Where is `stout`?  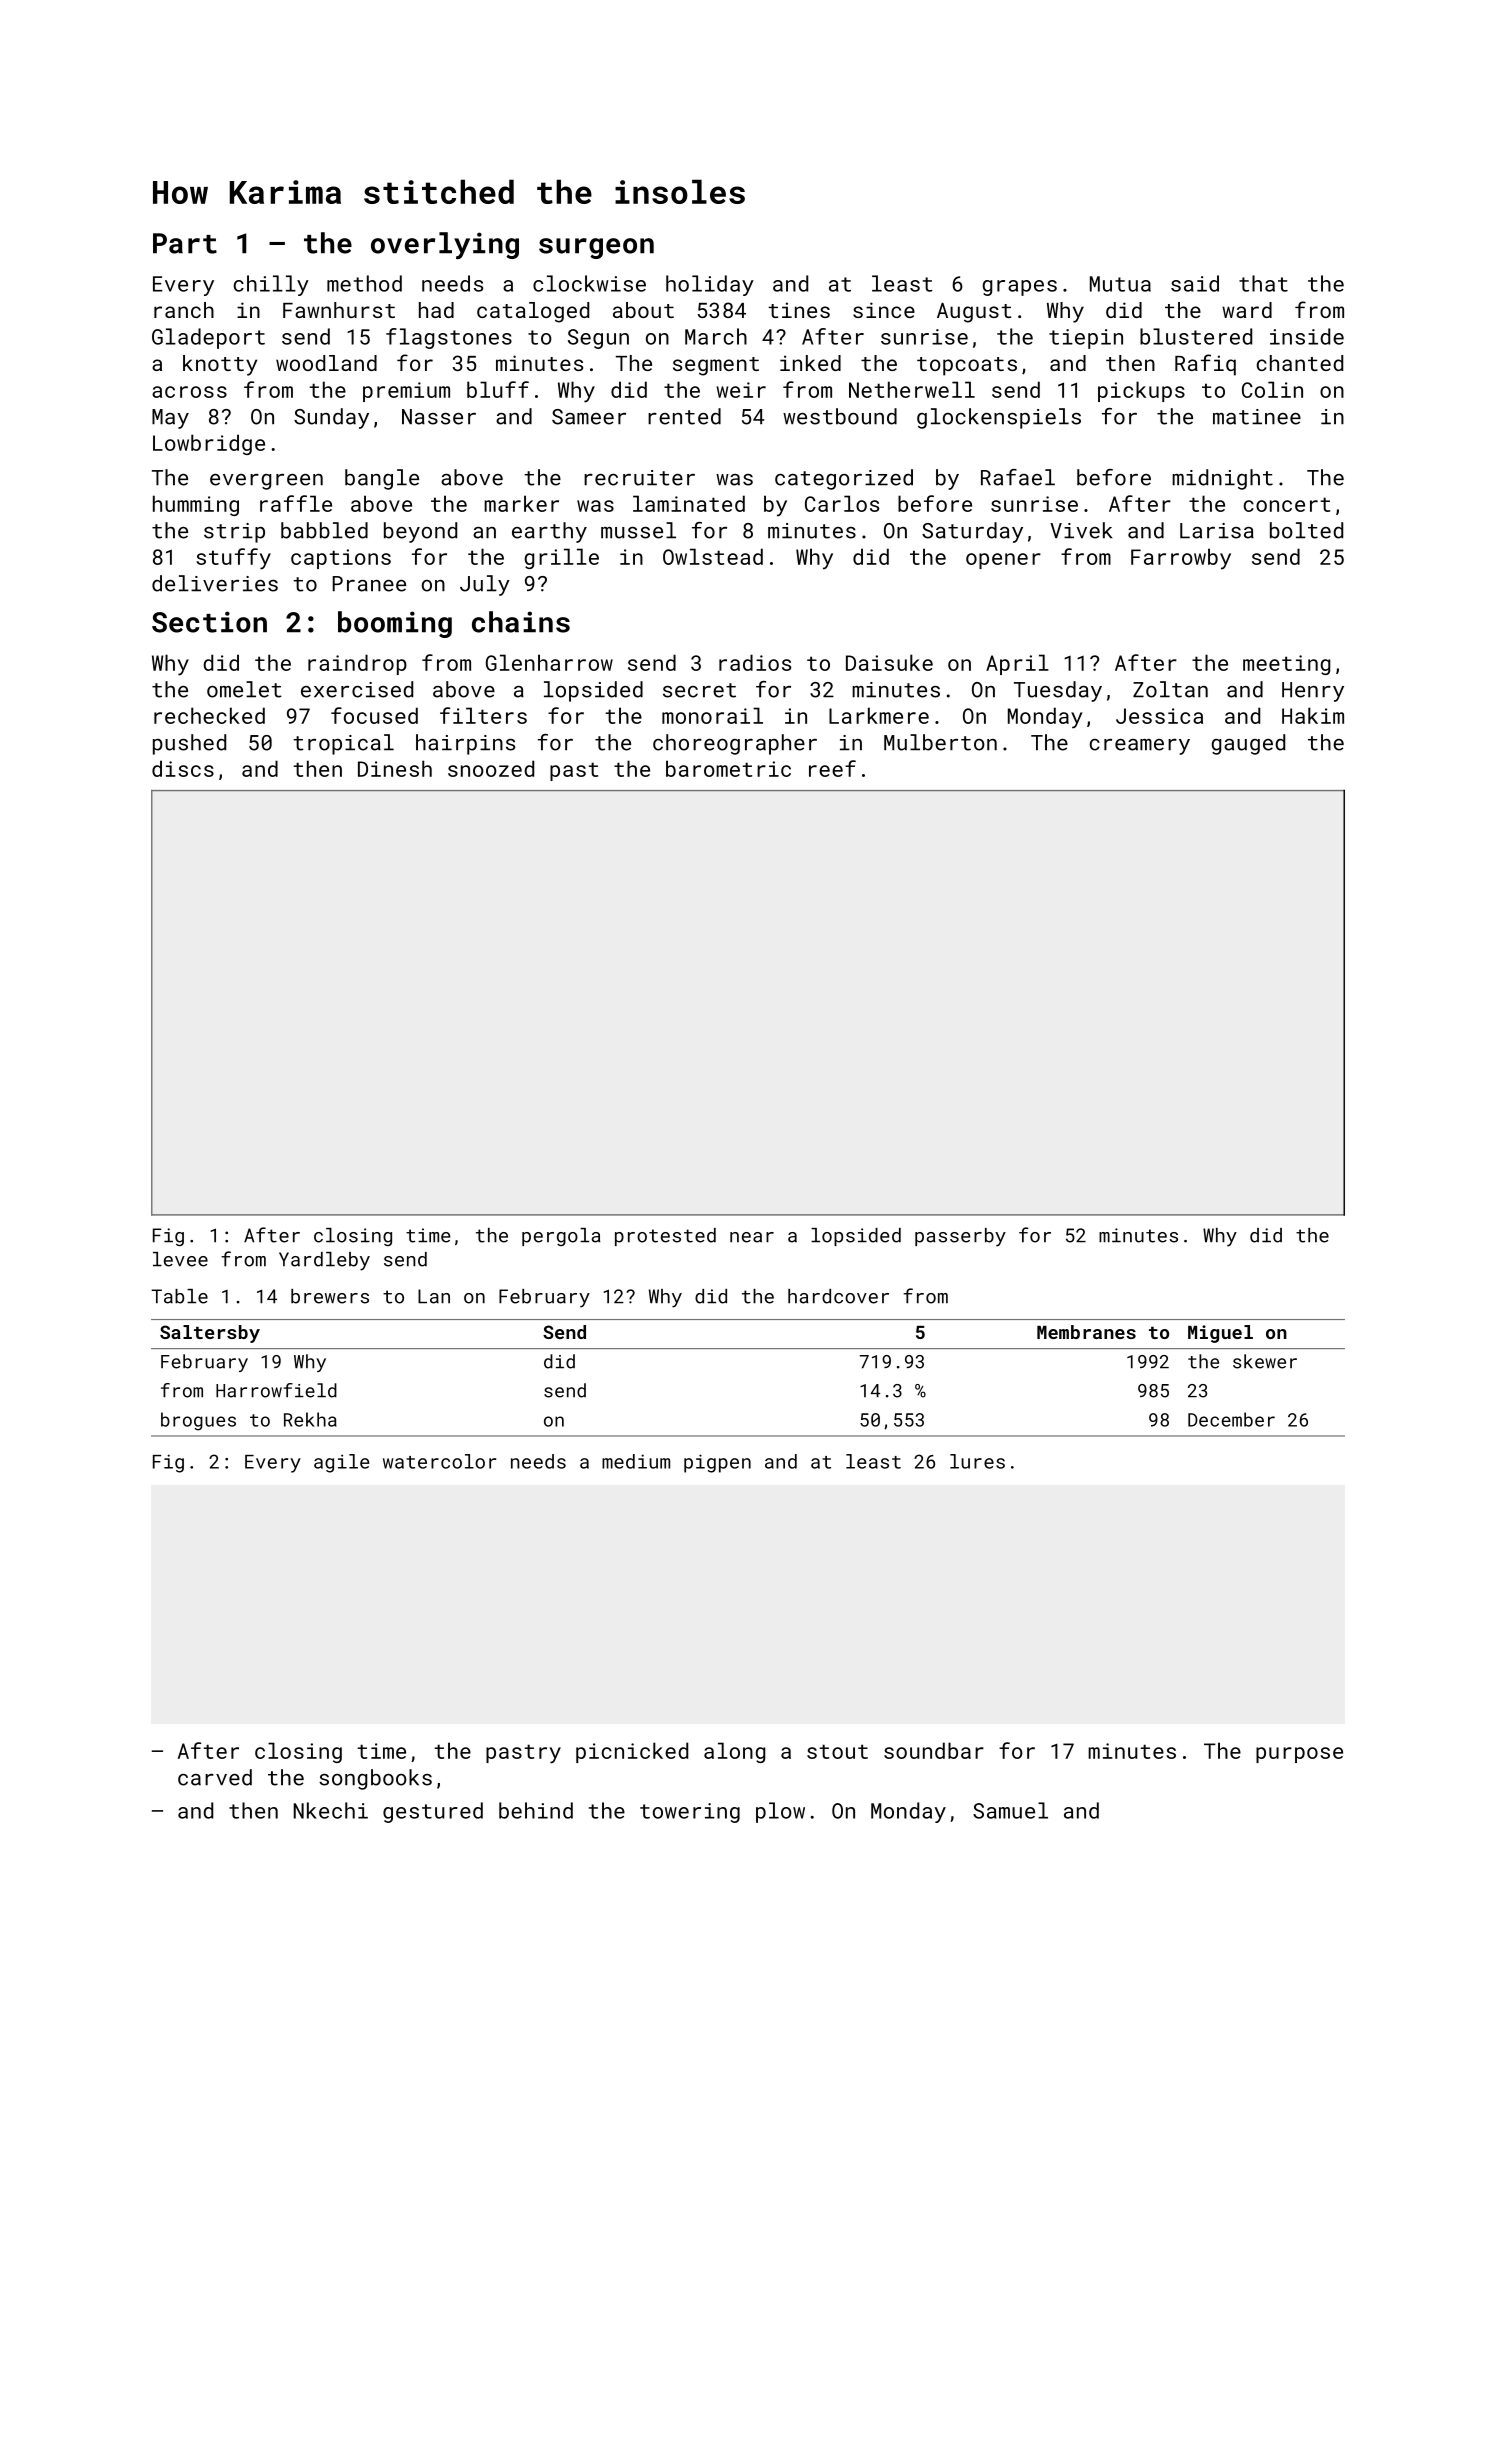 stout is located at coordinates (837, 1751).
